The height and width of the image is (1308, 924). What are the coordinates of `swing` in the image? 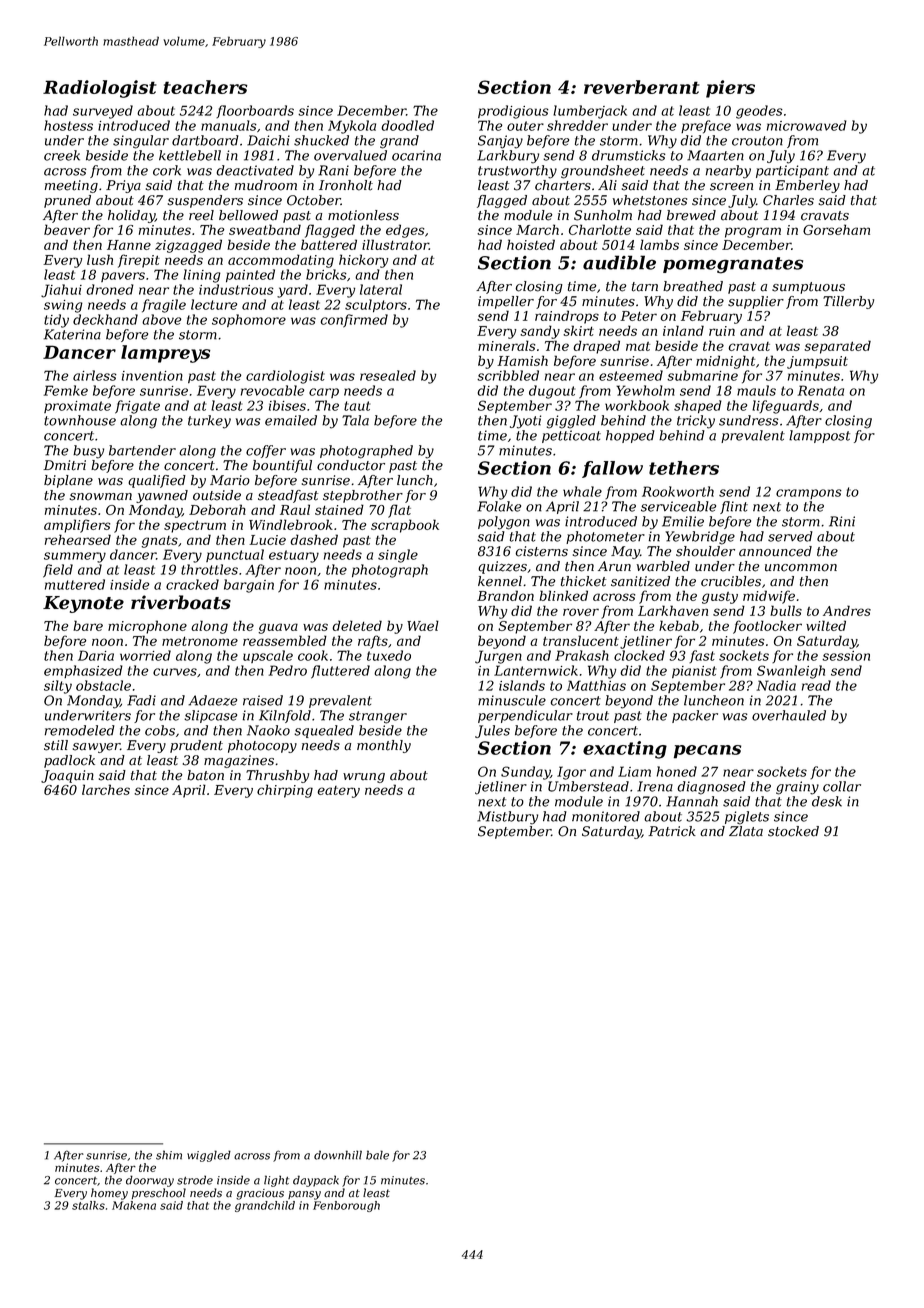 It's located at (63, 306).
